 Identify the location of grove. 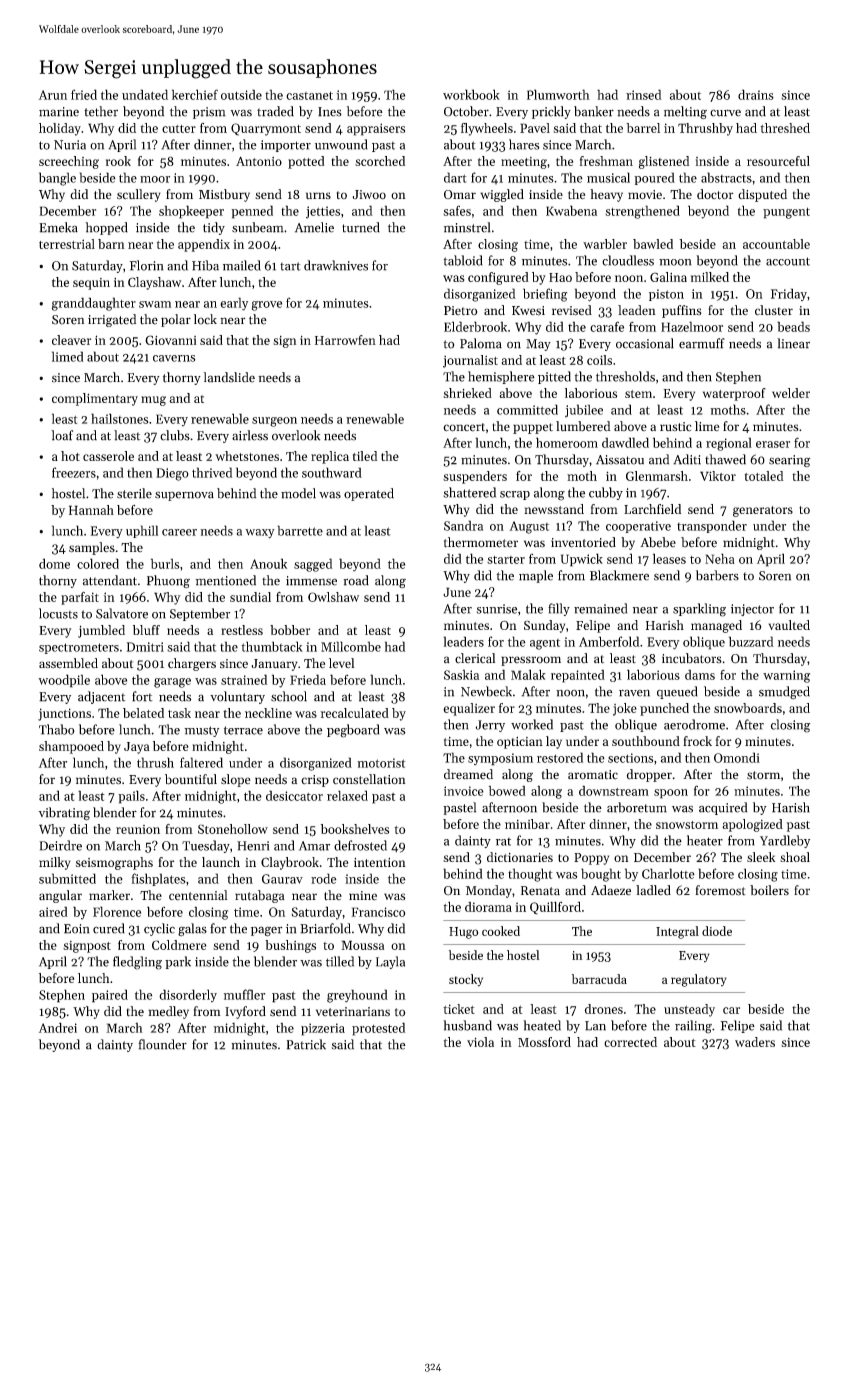
(266, 306).
